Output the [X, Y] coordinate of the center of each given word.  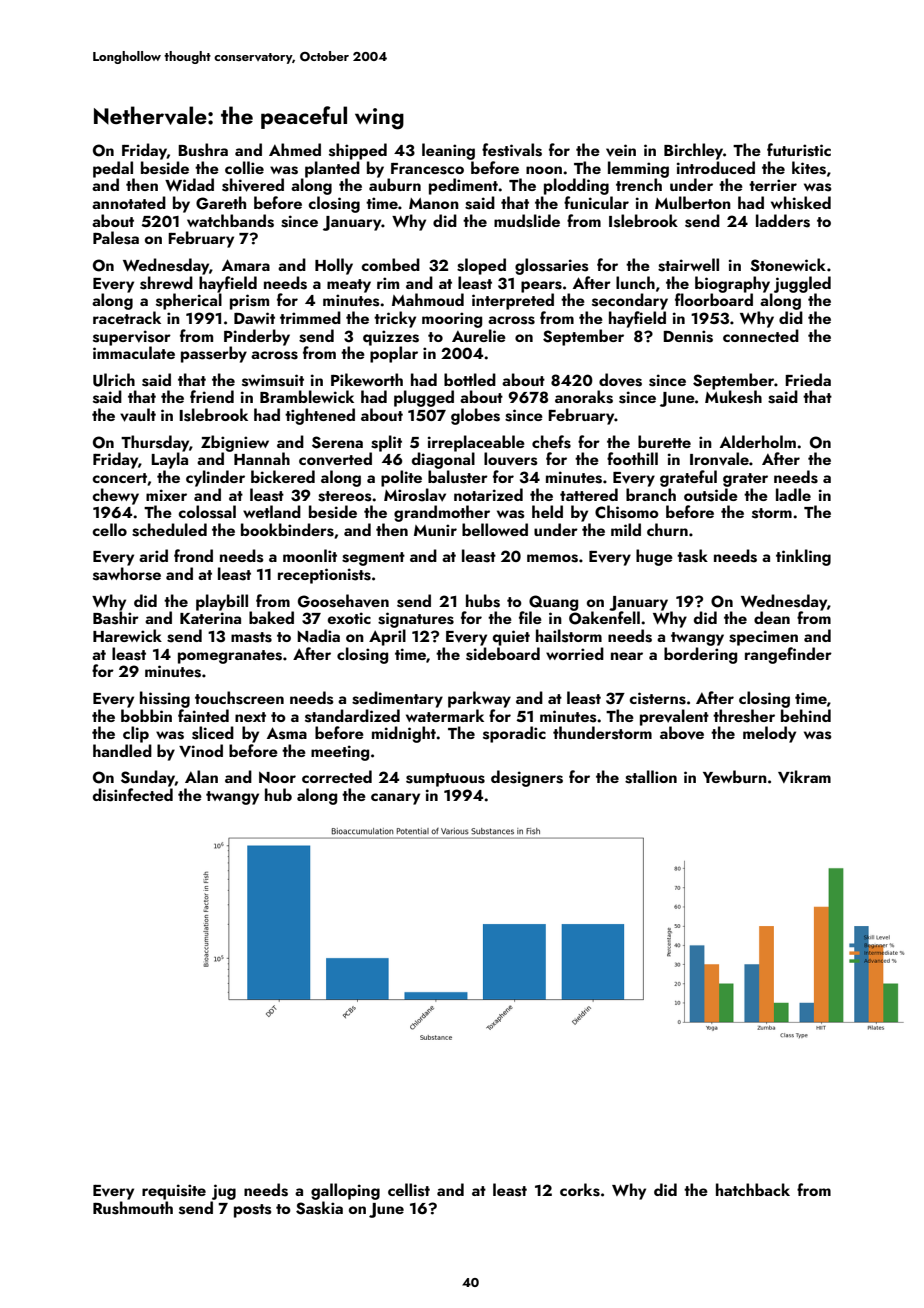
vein [621, 150]
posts [252, 1211]
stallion [651, 777]
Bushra [203, 150]
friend [212, 396]
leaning [448, 151]
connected [761, 335]
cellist [409, 1190]
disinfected [133, 795]
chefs [551, 442]
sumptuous [445, 780]
